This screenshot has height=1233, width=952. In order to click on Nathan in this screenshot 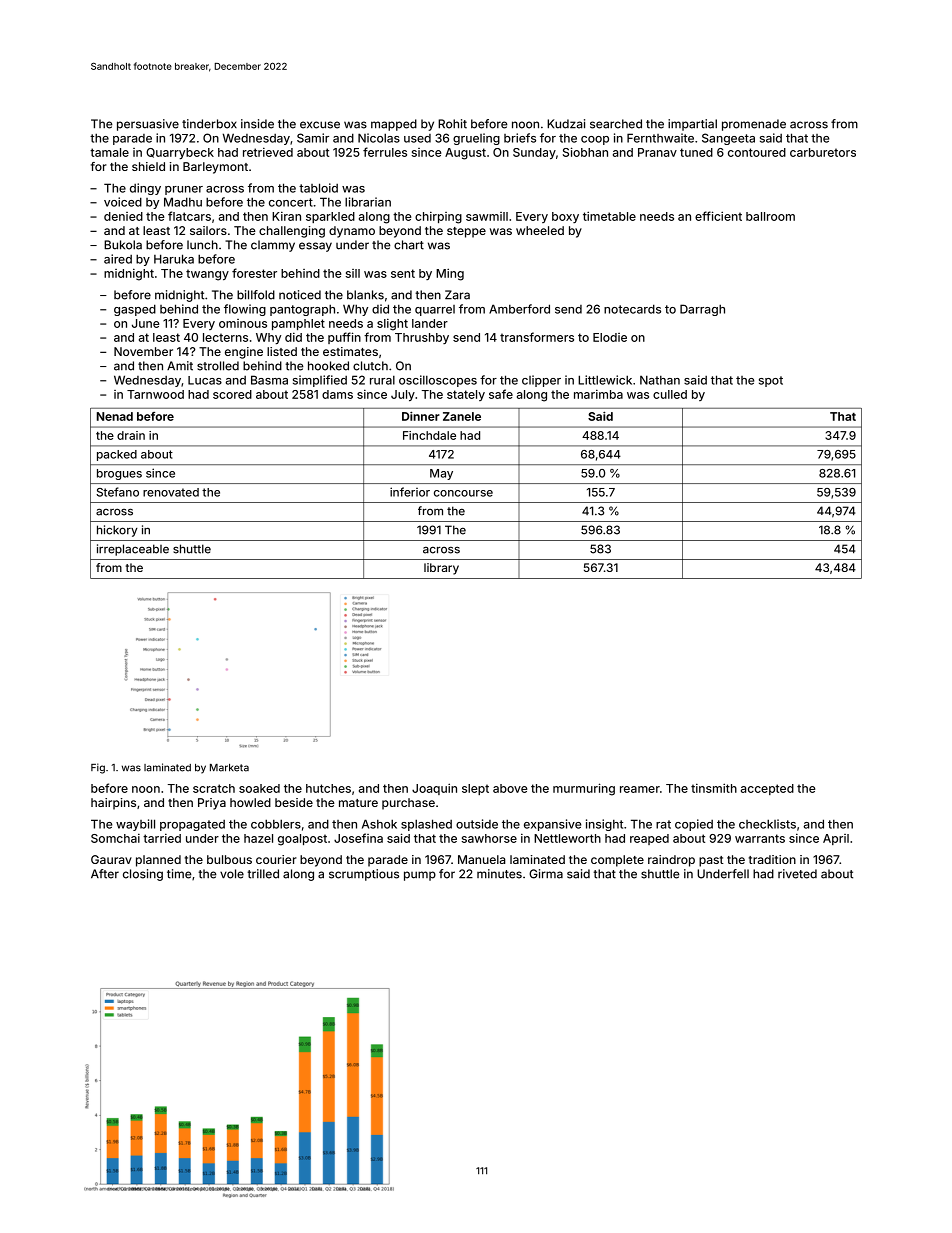, I will do `click(660, 380)`.
